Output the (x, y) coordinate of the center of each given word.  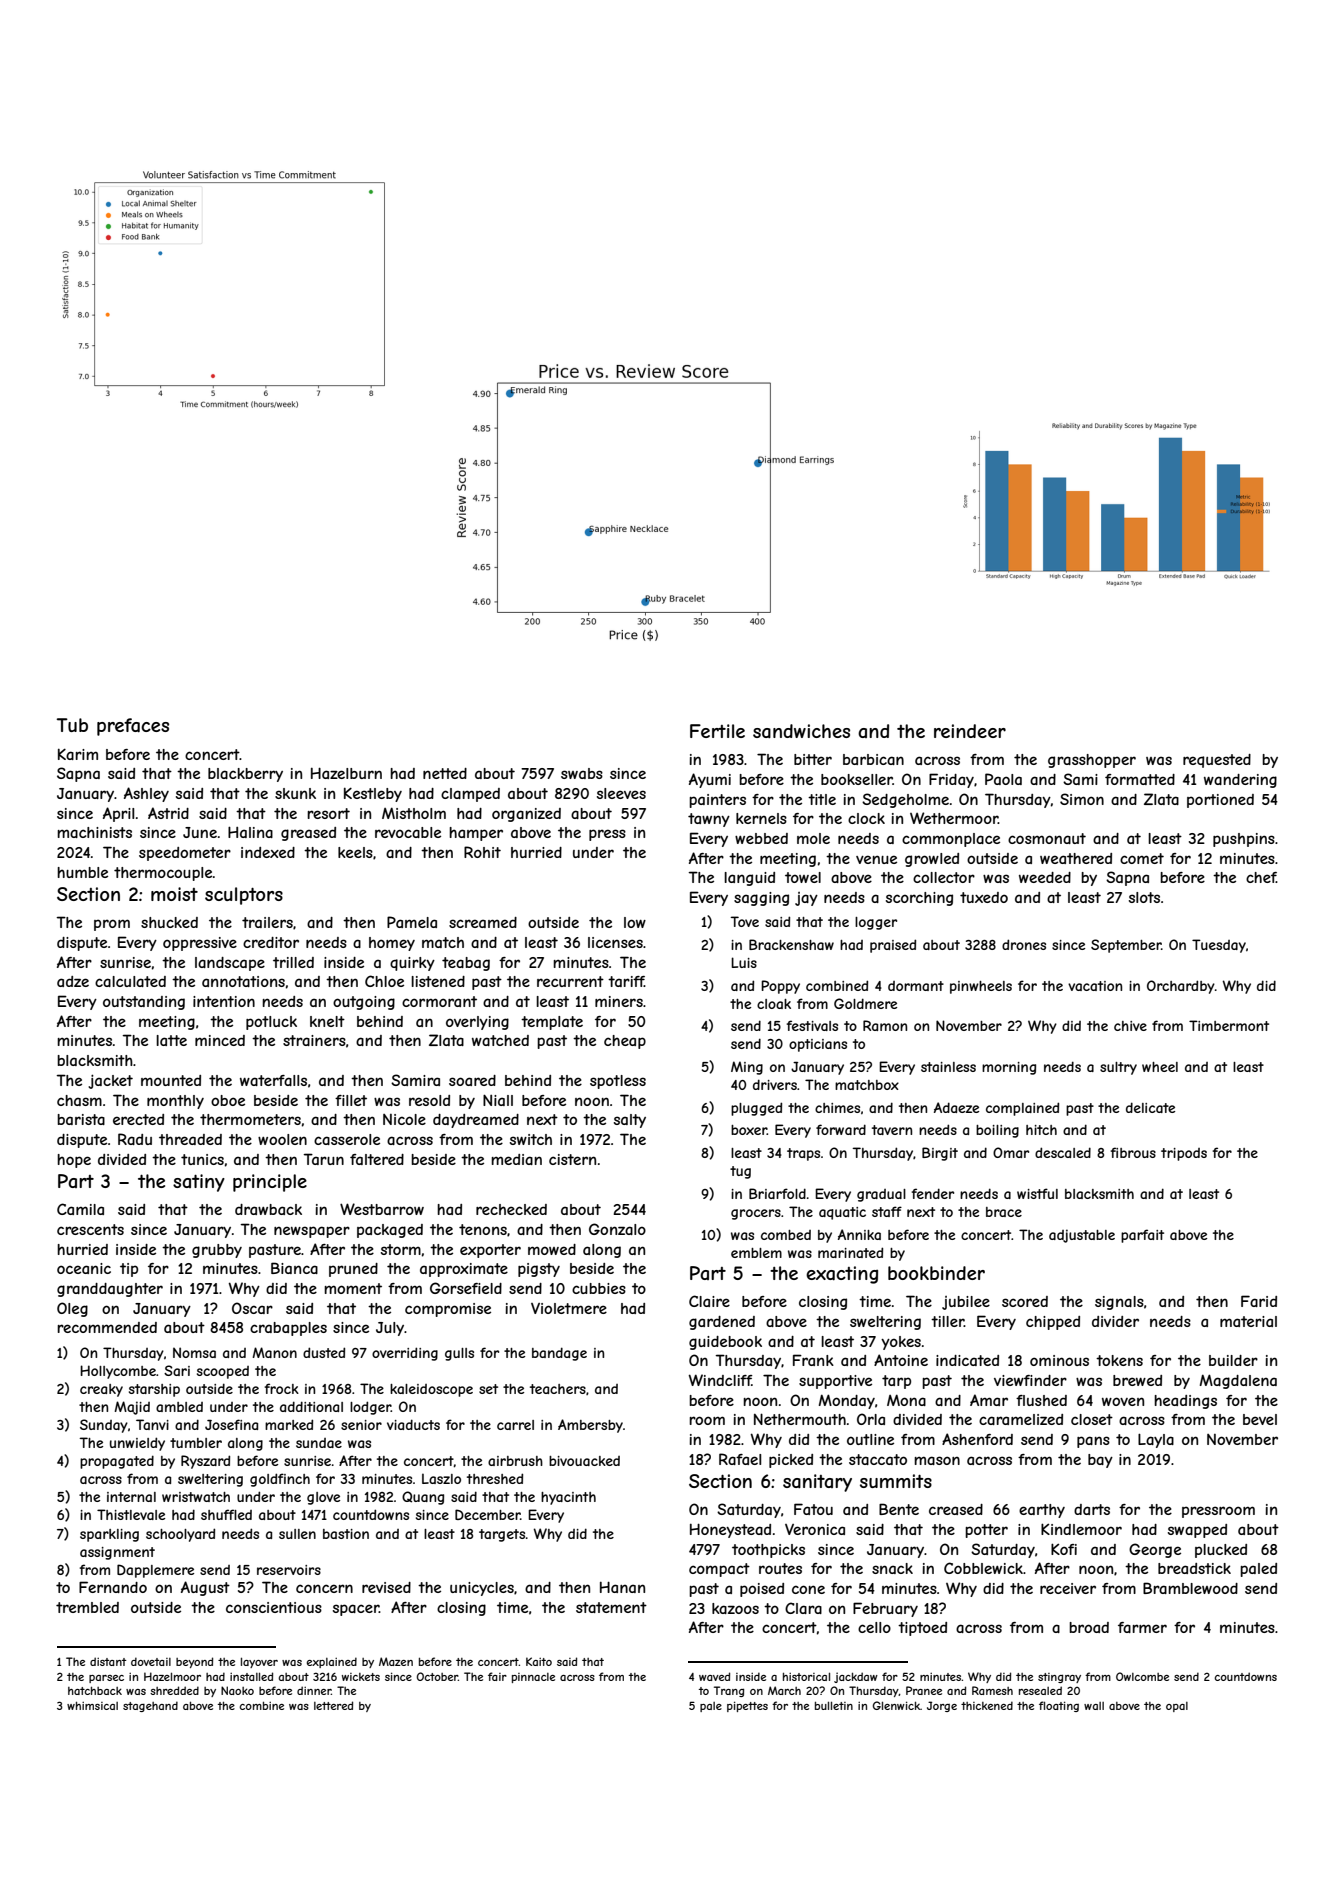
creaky (101, 1390)
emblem (756, 1253)
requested (1217, 761)
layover (259, 1662)
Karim (78, 754)
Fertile (717, 731)
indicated (967, 1360)
